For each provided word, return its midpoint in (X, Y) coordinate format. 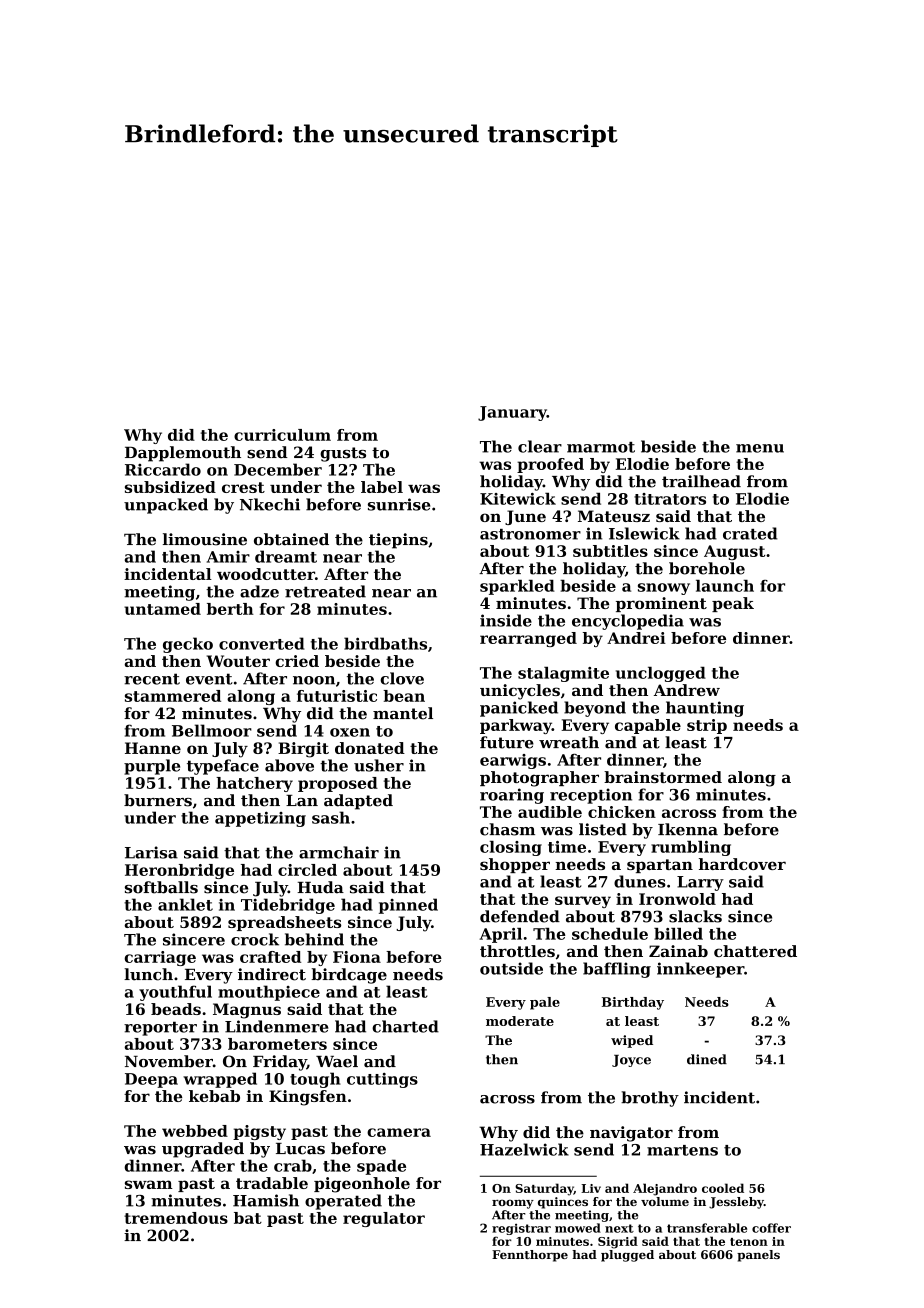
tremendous (176, 1218)
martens (682, 1150)
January (512, 413)
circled (307, 870)
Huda (320, 887)
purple (152, 767)
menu (760, 448)
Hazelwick (524, 1149)
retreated (325, 591)
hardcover (742, 864)
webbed (195, 1131)
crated (750, 533)
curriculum (282, 435)
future (507, 742)
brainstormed (663, 777)
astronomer (530, 534)
